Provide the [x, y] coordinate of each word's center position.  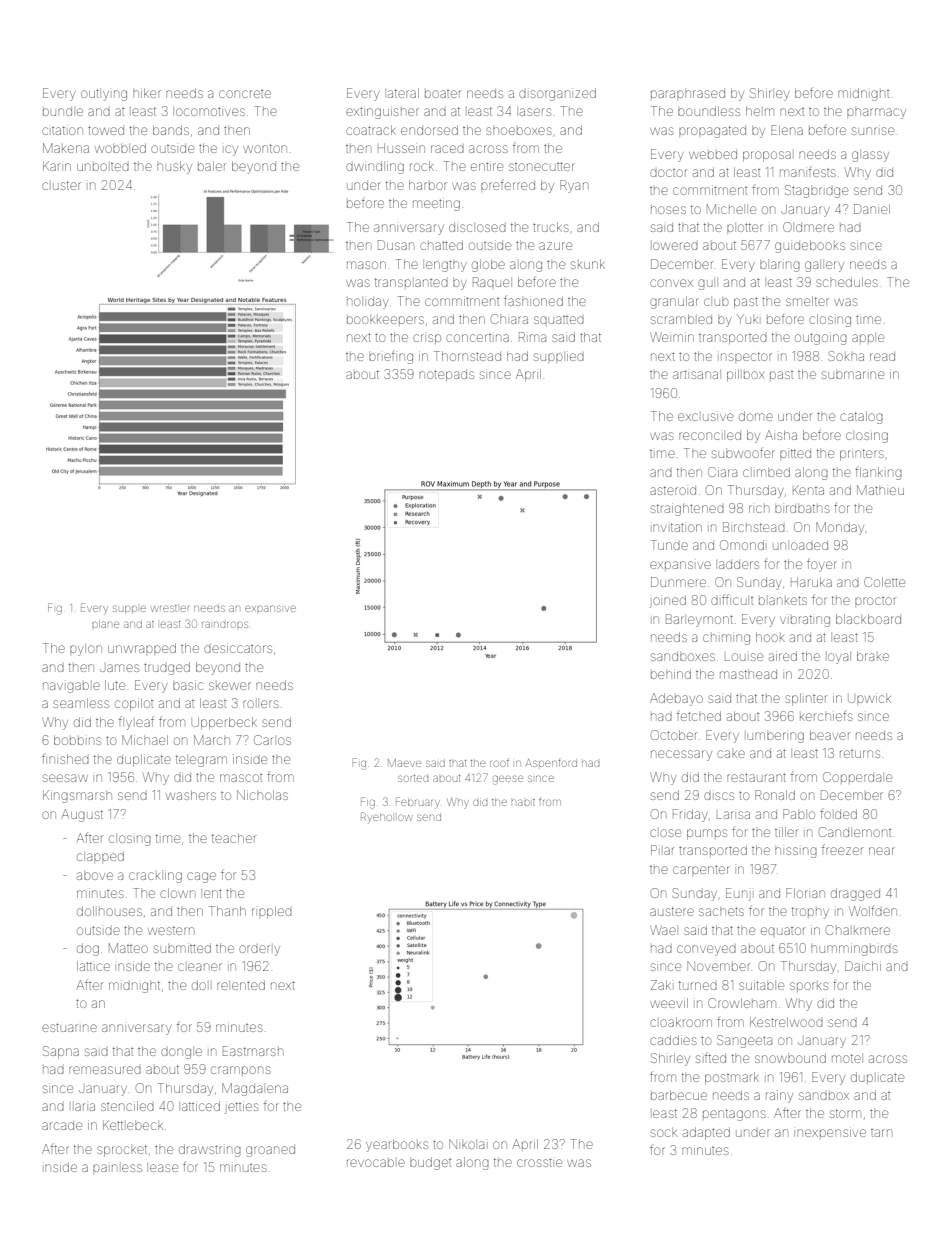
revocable [376, 1163]
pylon [86, 650]
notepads [446, 376]
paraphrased [688, 93]
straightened [687, 509]
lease [164, 1168]
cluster [61, 185]
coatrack [371, 130]
